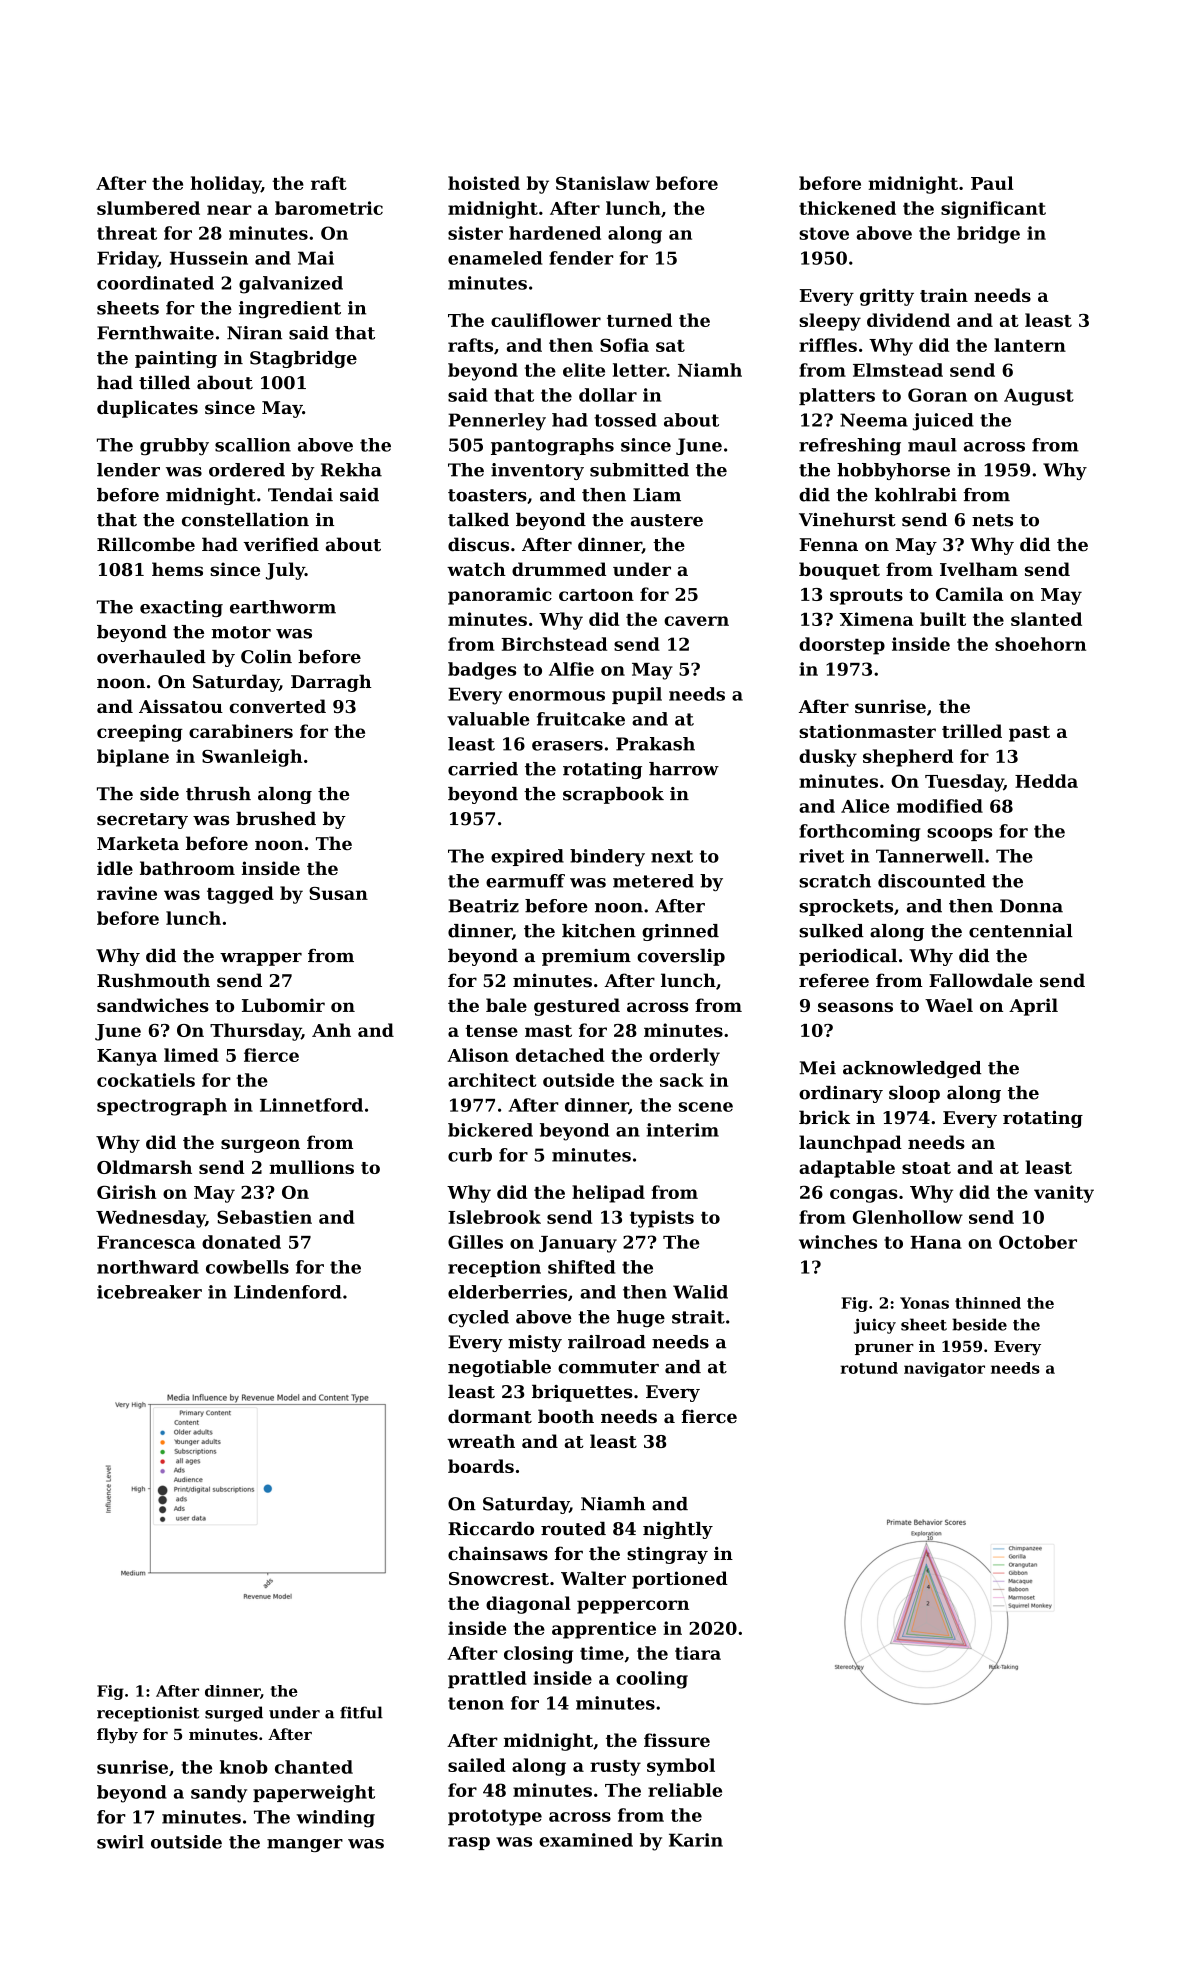  What do you see at coordinates (497, 422) in the image?
I see `Pennerley` at bounding box center [497, 422].
